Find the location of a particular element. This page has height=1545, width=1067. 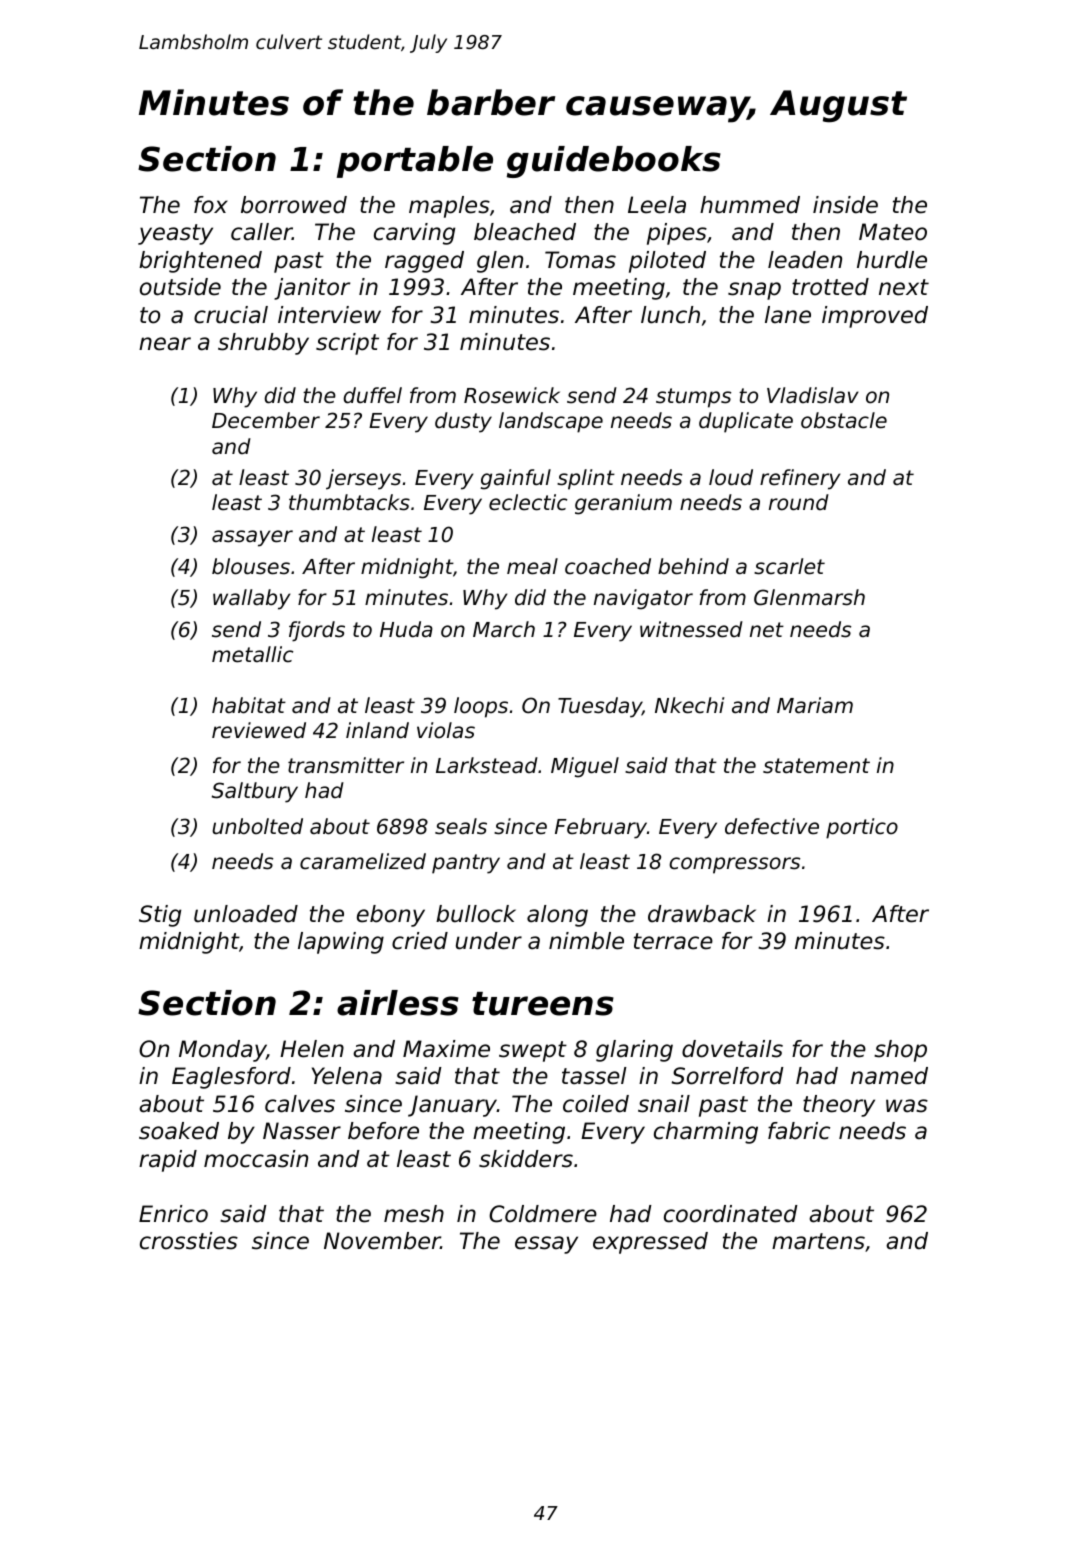

crossties is located at coordinates (189, 1241).
